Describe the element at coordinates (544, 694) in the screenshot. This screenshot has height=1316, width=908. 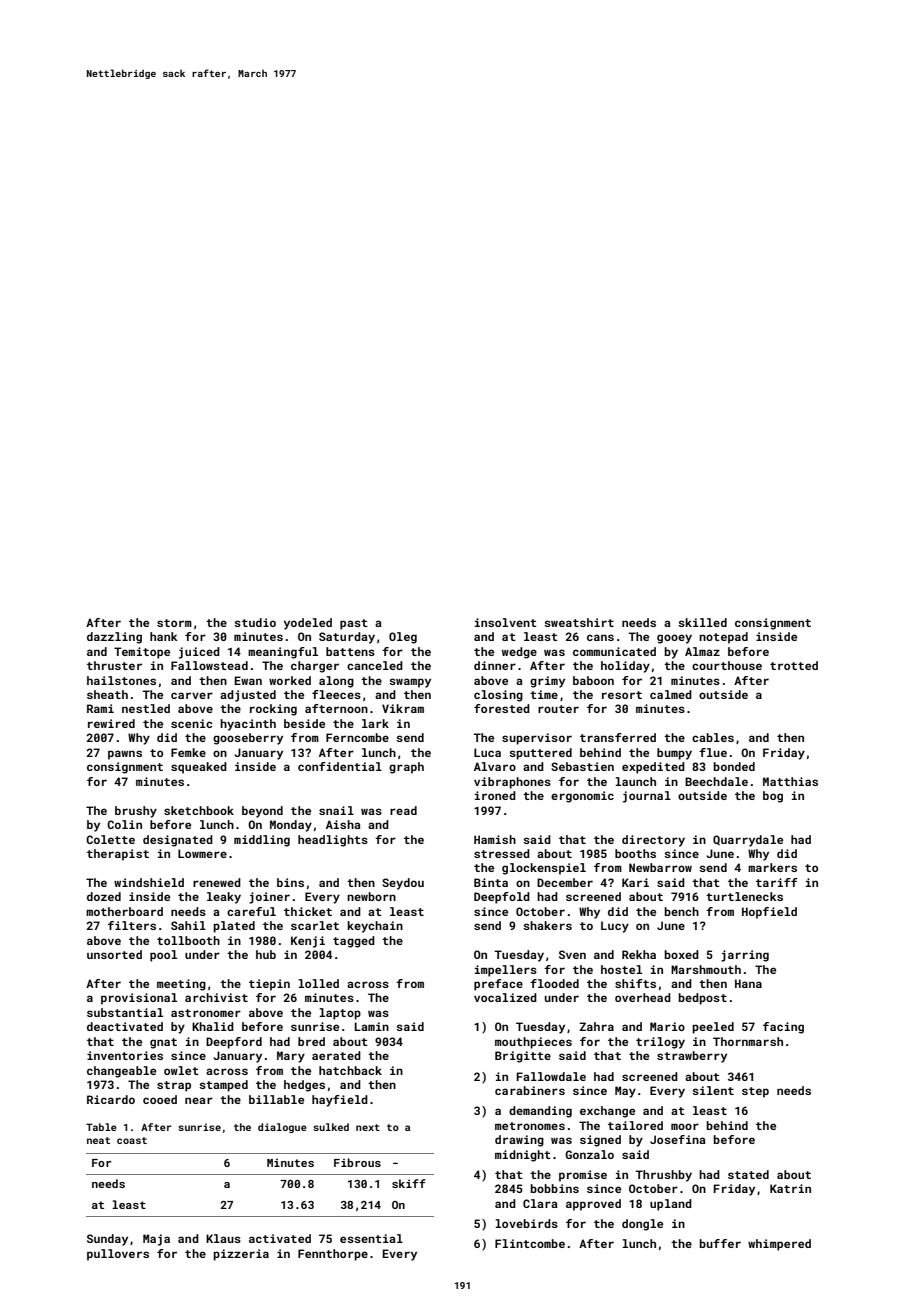
I see `time` at that location.
